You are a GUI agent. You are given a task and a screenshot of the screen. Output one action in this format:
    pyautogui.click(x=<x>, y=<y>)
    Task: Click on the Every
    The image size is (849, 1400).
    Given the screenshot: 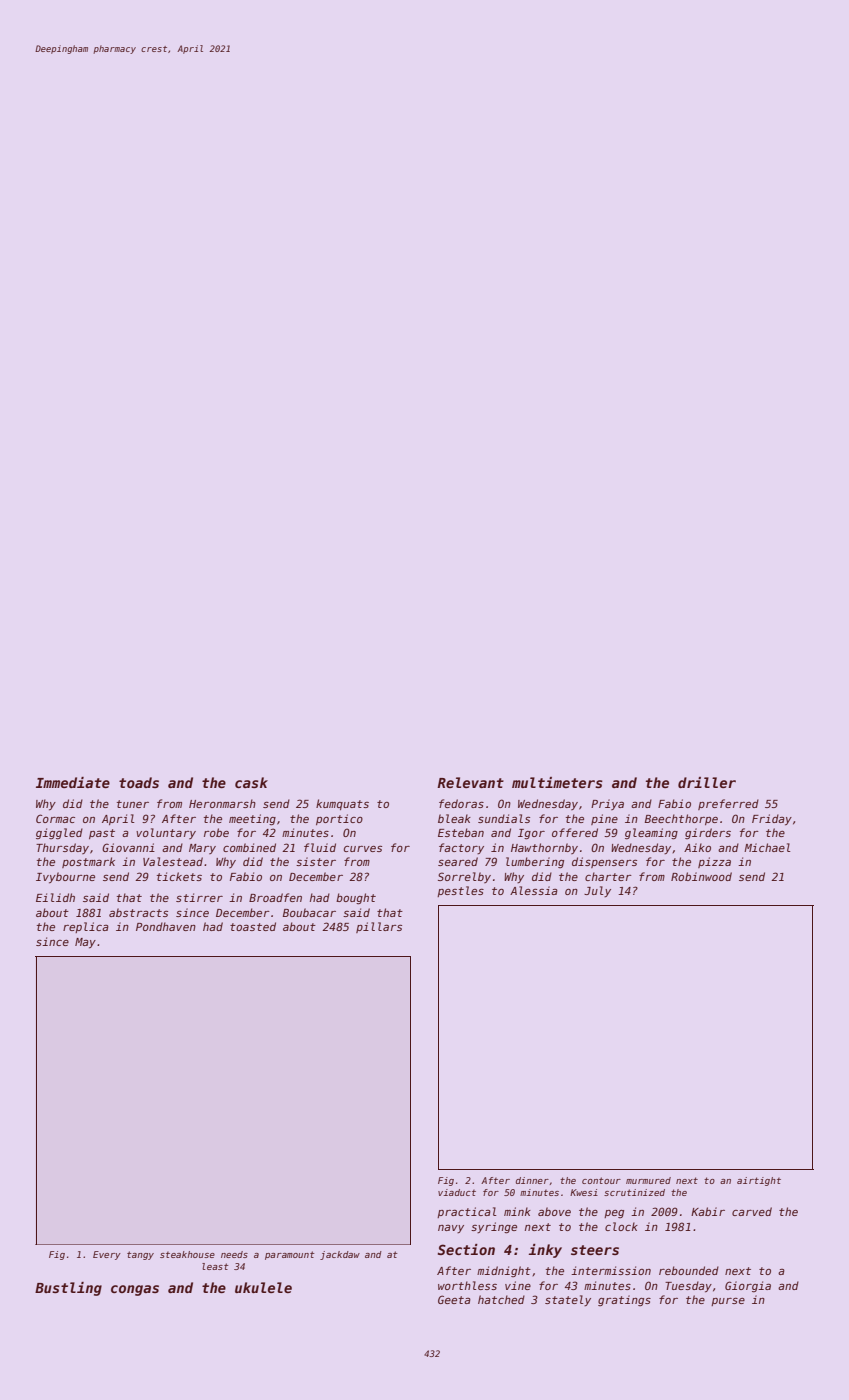 What is the action you would take?
    pyautogui.click(x=107, y=1255)
